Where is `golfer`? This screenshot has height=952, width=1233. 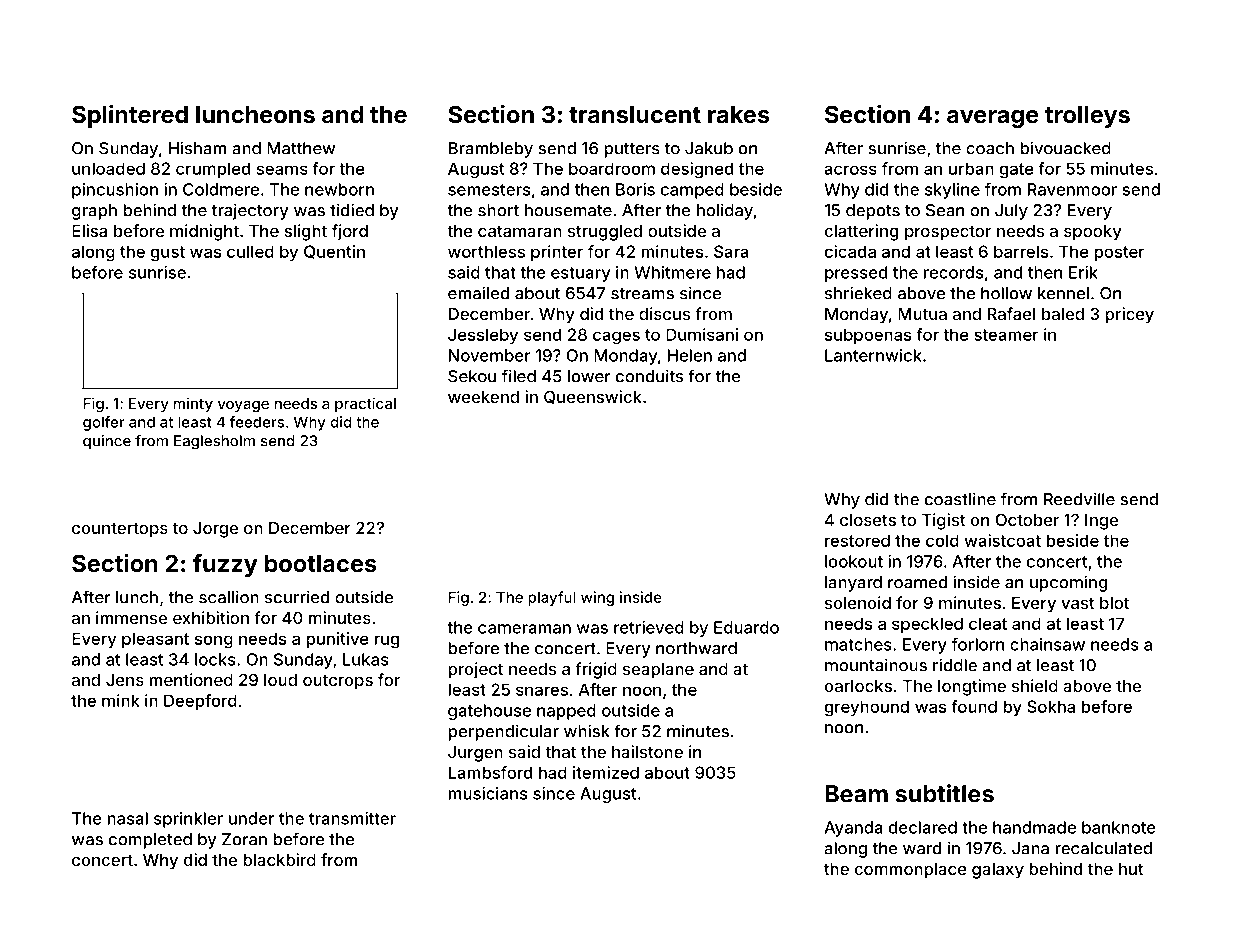
golfer is located at coordinates (104, 423).
